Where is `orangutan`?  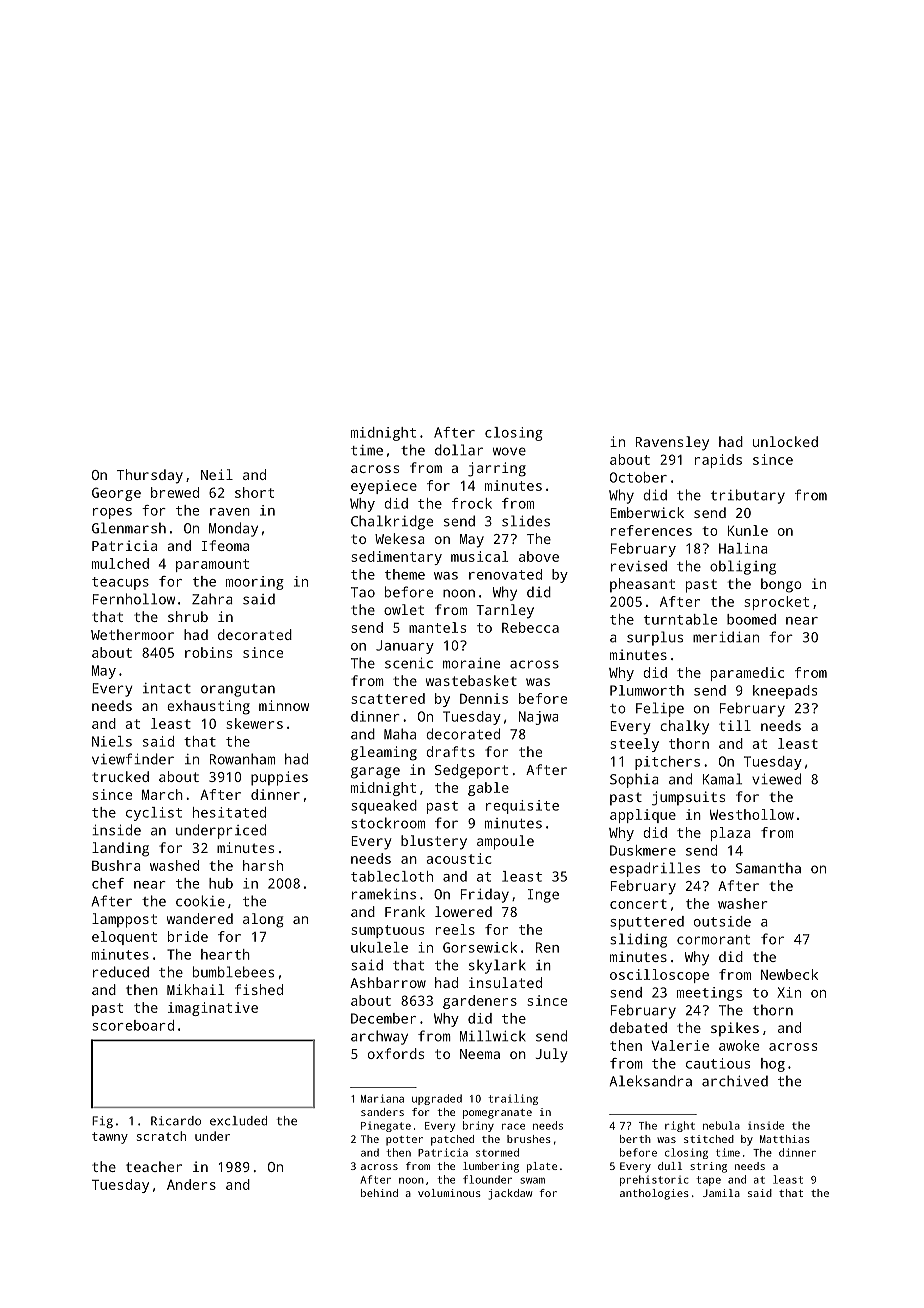
orangutan is located at coordinates (238, 690).
